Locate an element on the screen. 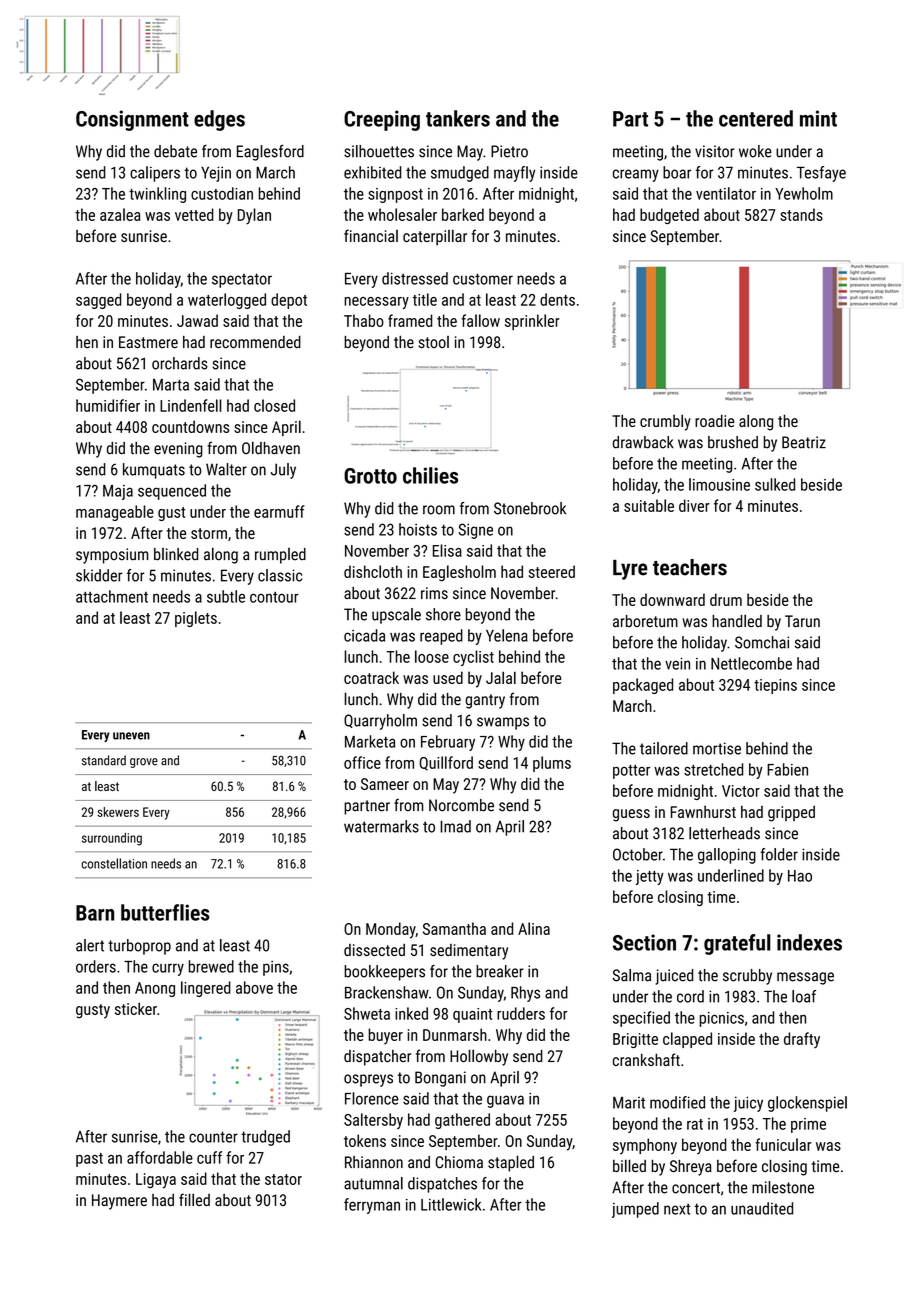 The width and height of the screenshot is (924, 1308). juiced is located at coordinates (674, 977).
